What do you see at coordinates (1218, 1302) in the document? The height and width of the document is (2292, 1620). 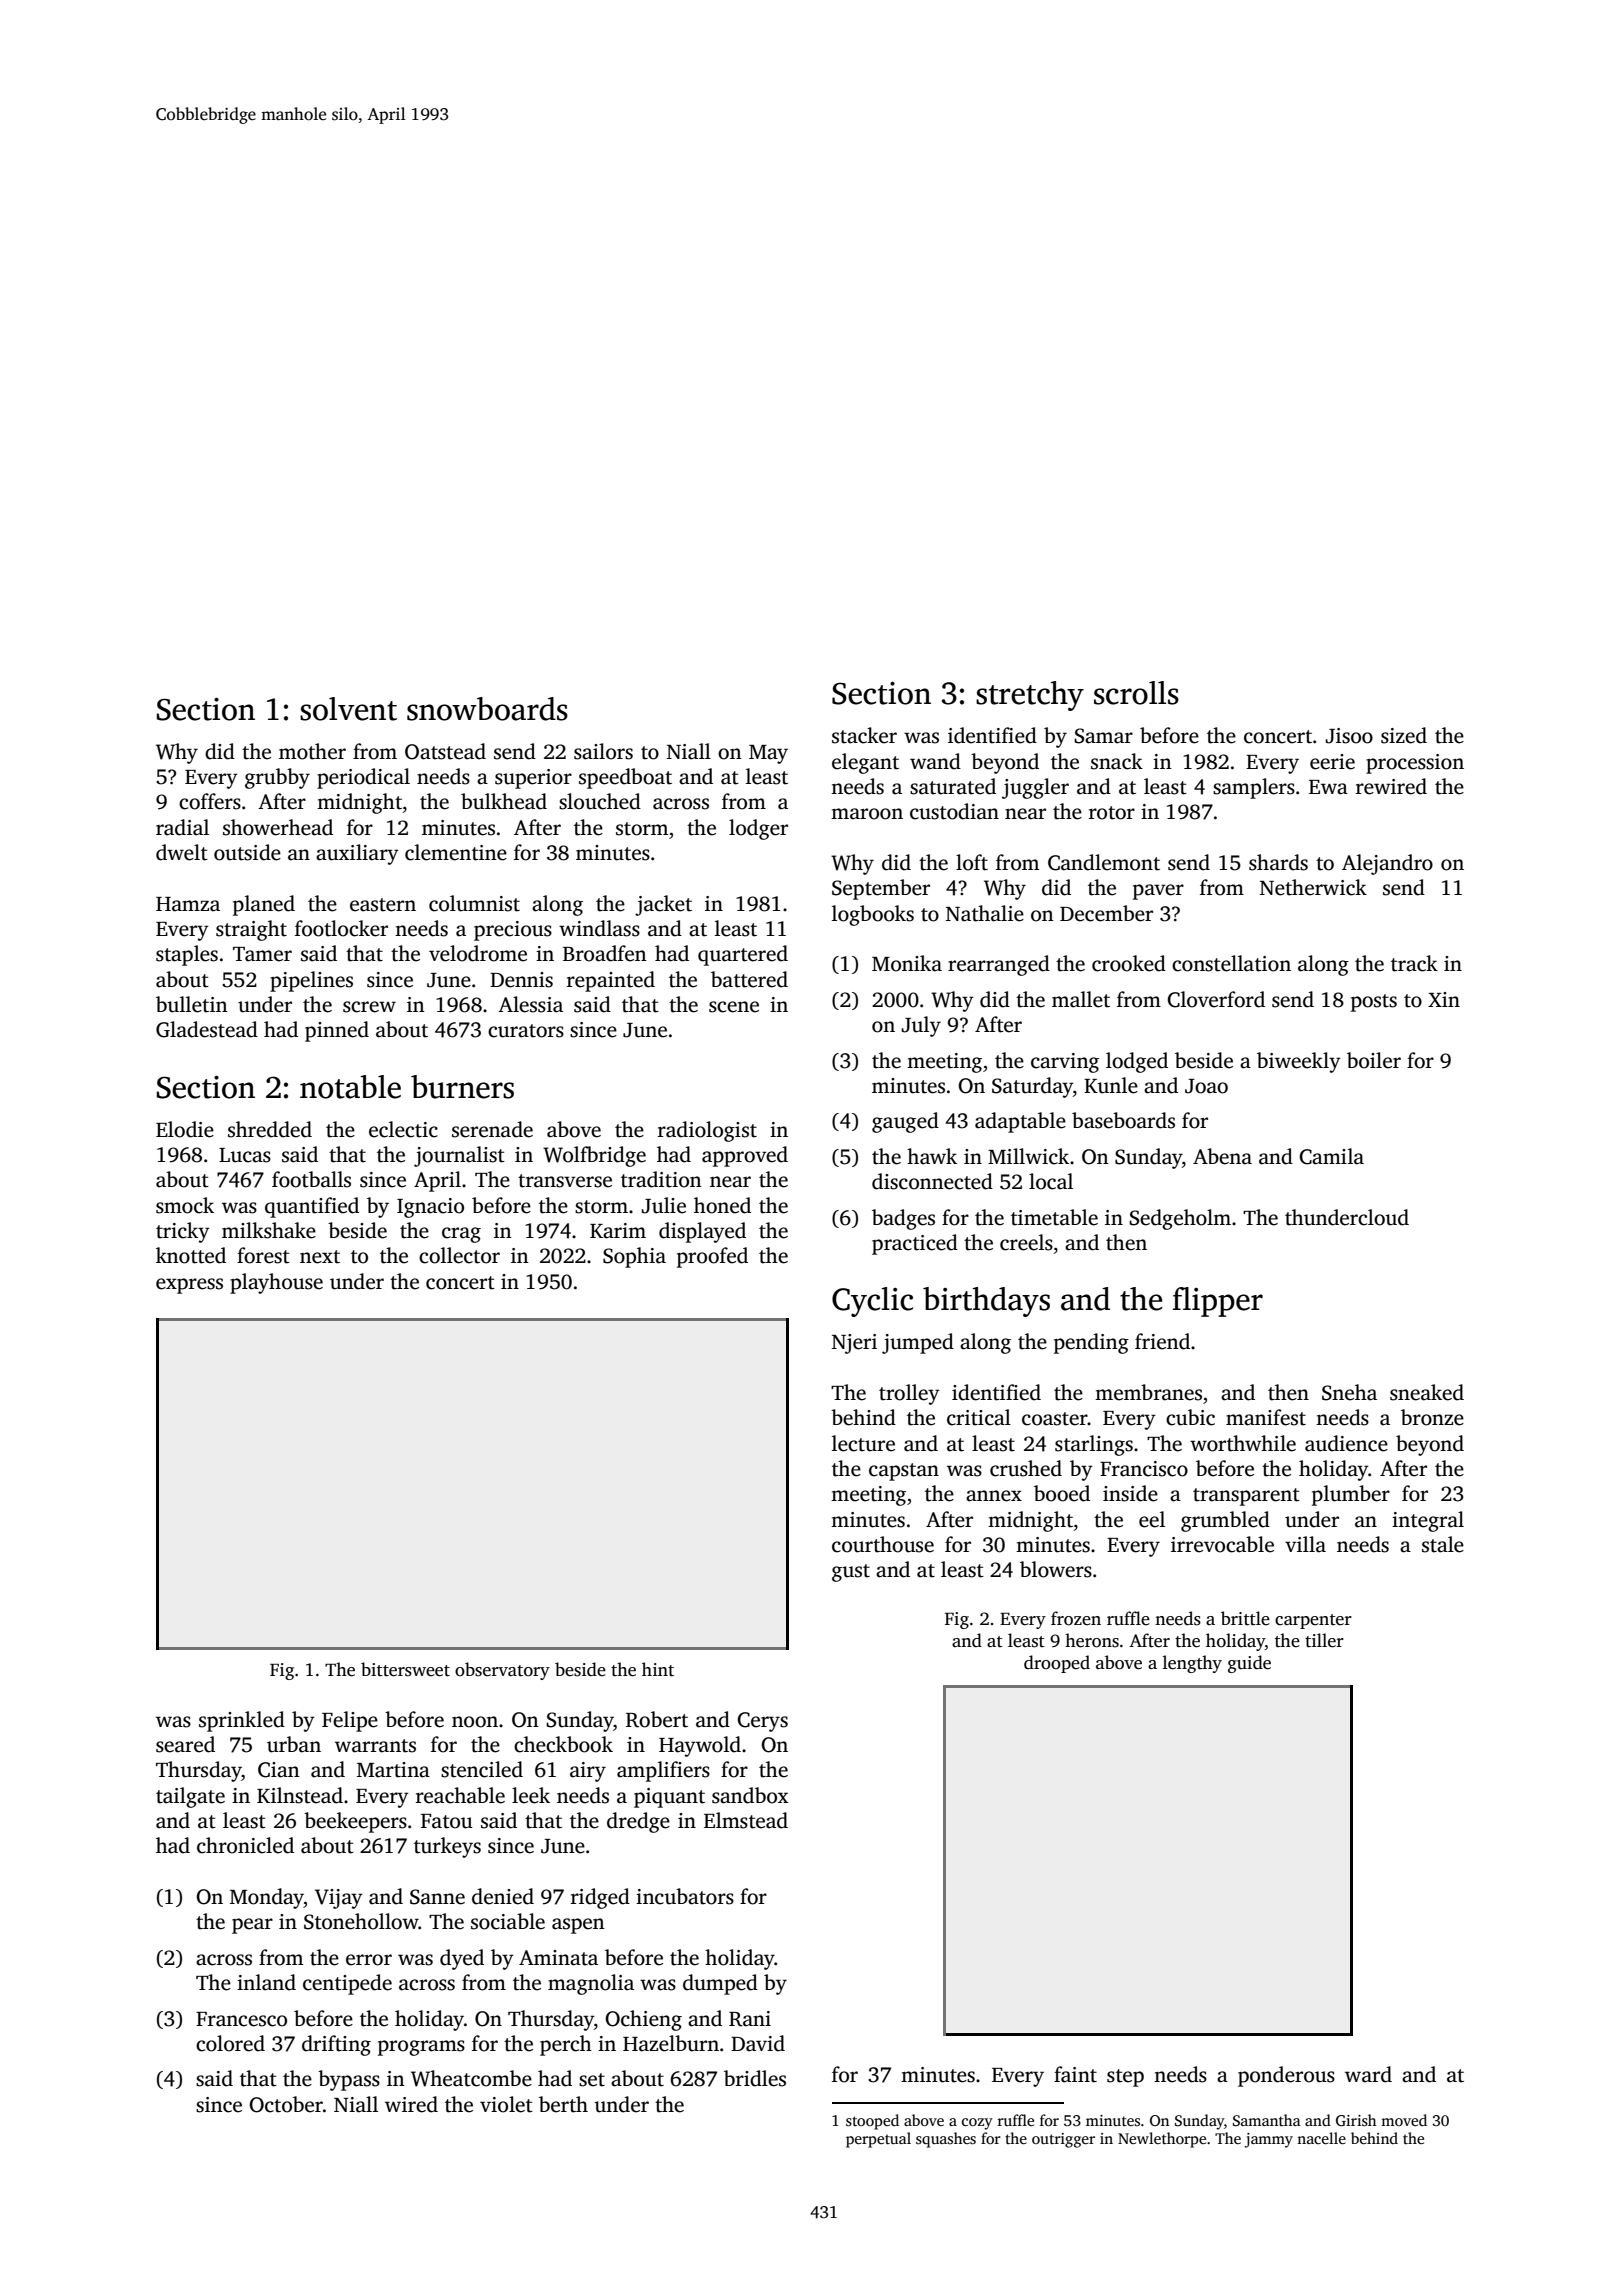 I see `flipper` at bounding box center [1218, 1302].
